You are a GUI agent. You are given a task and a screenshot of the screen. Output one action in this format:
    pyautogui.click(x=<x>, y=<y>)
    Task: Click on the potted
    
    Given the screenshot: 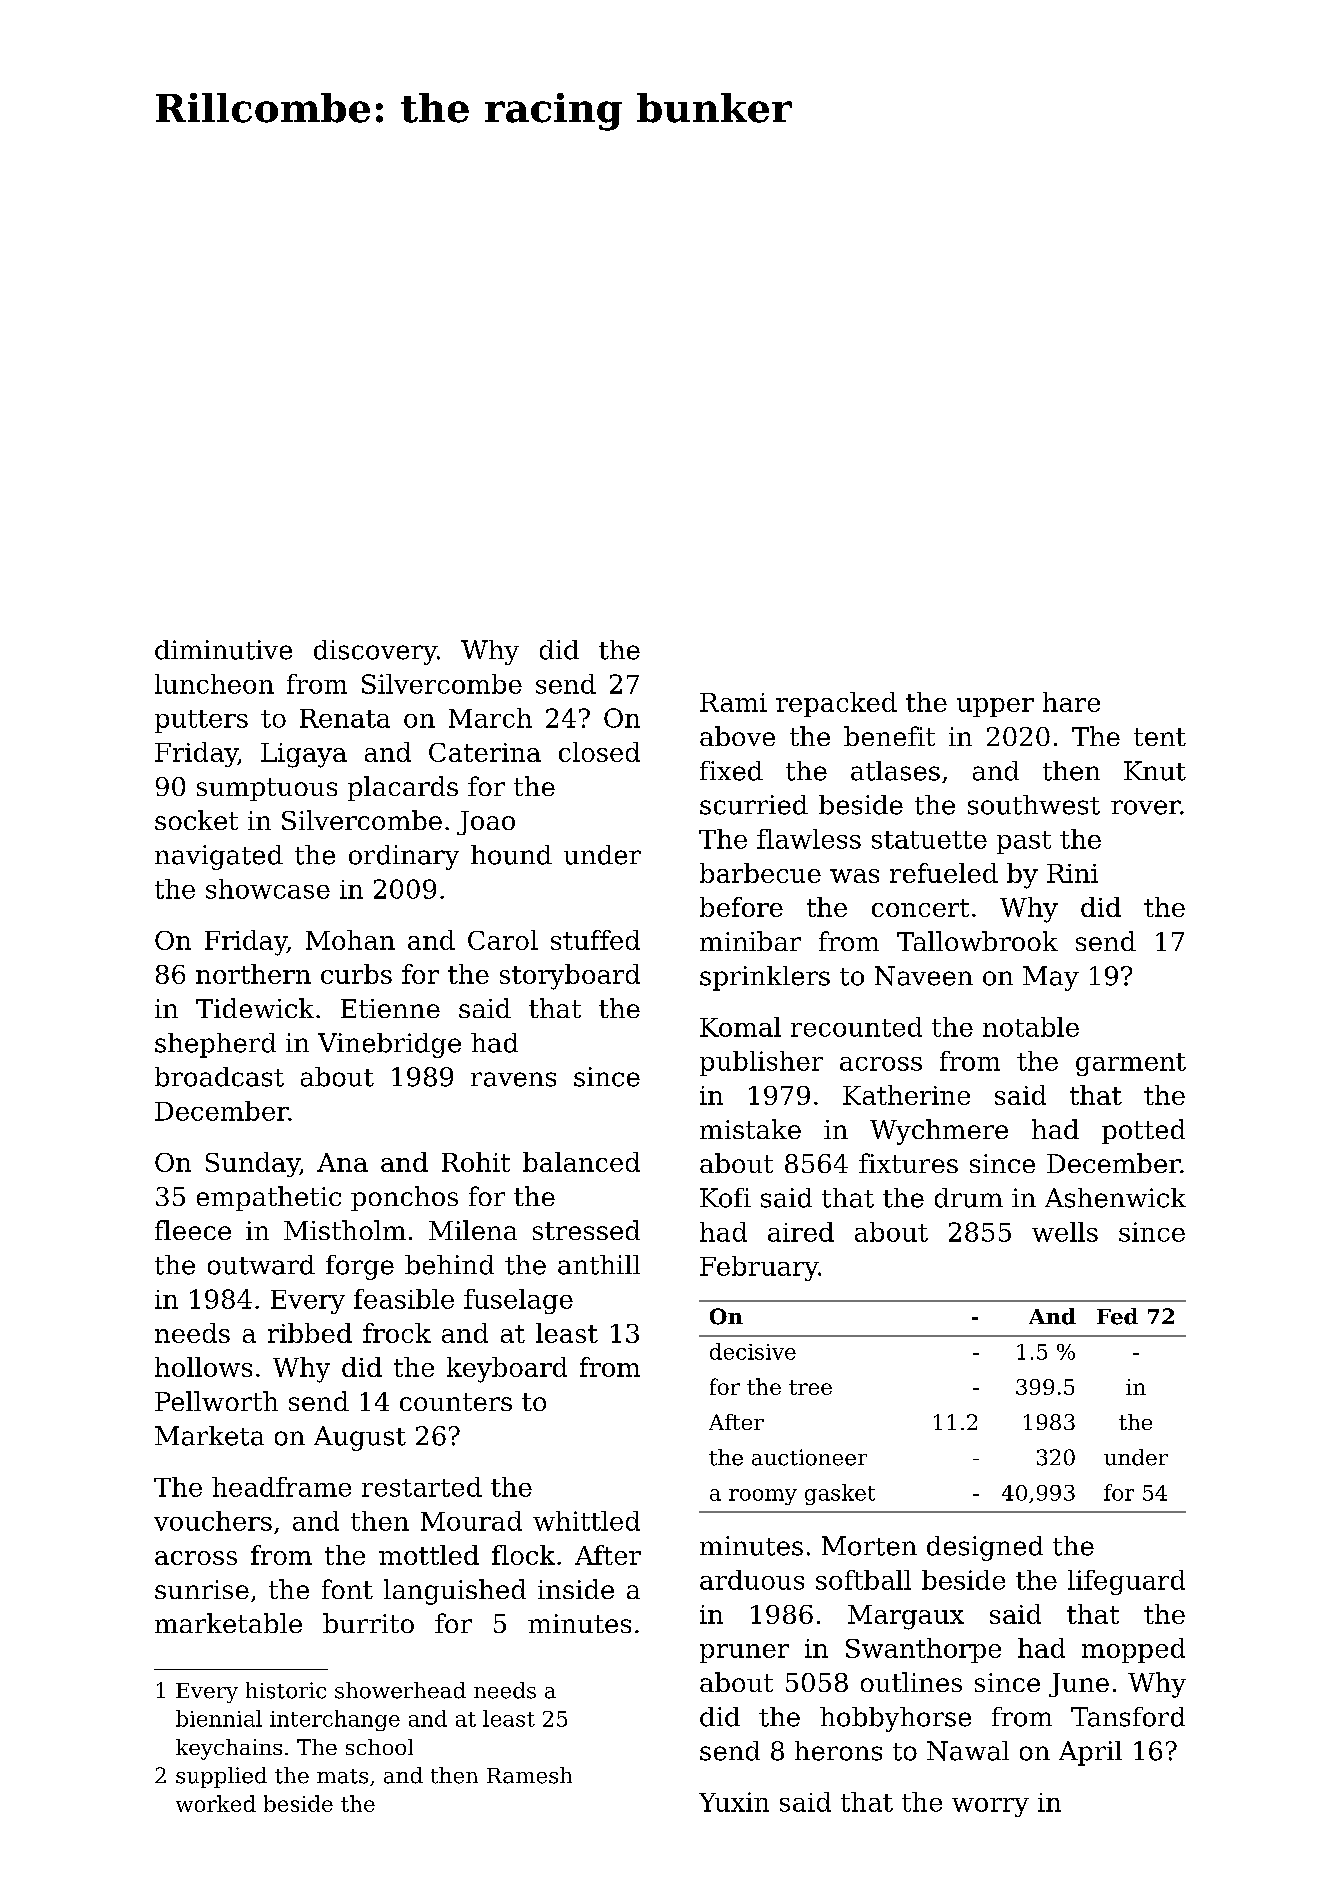 What is the action you would take?
    pyautogui.click(x=1143, y=1131)
